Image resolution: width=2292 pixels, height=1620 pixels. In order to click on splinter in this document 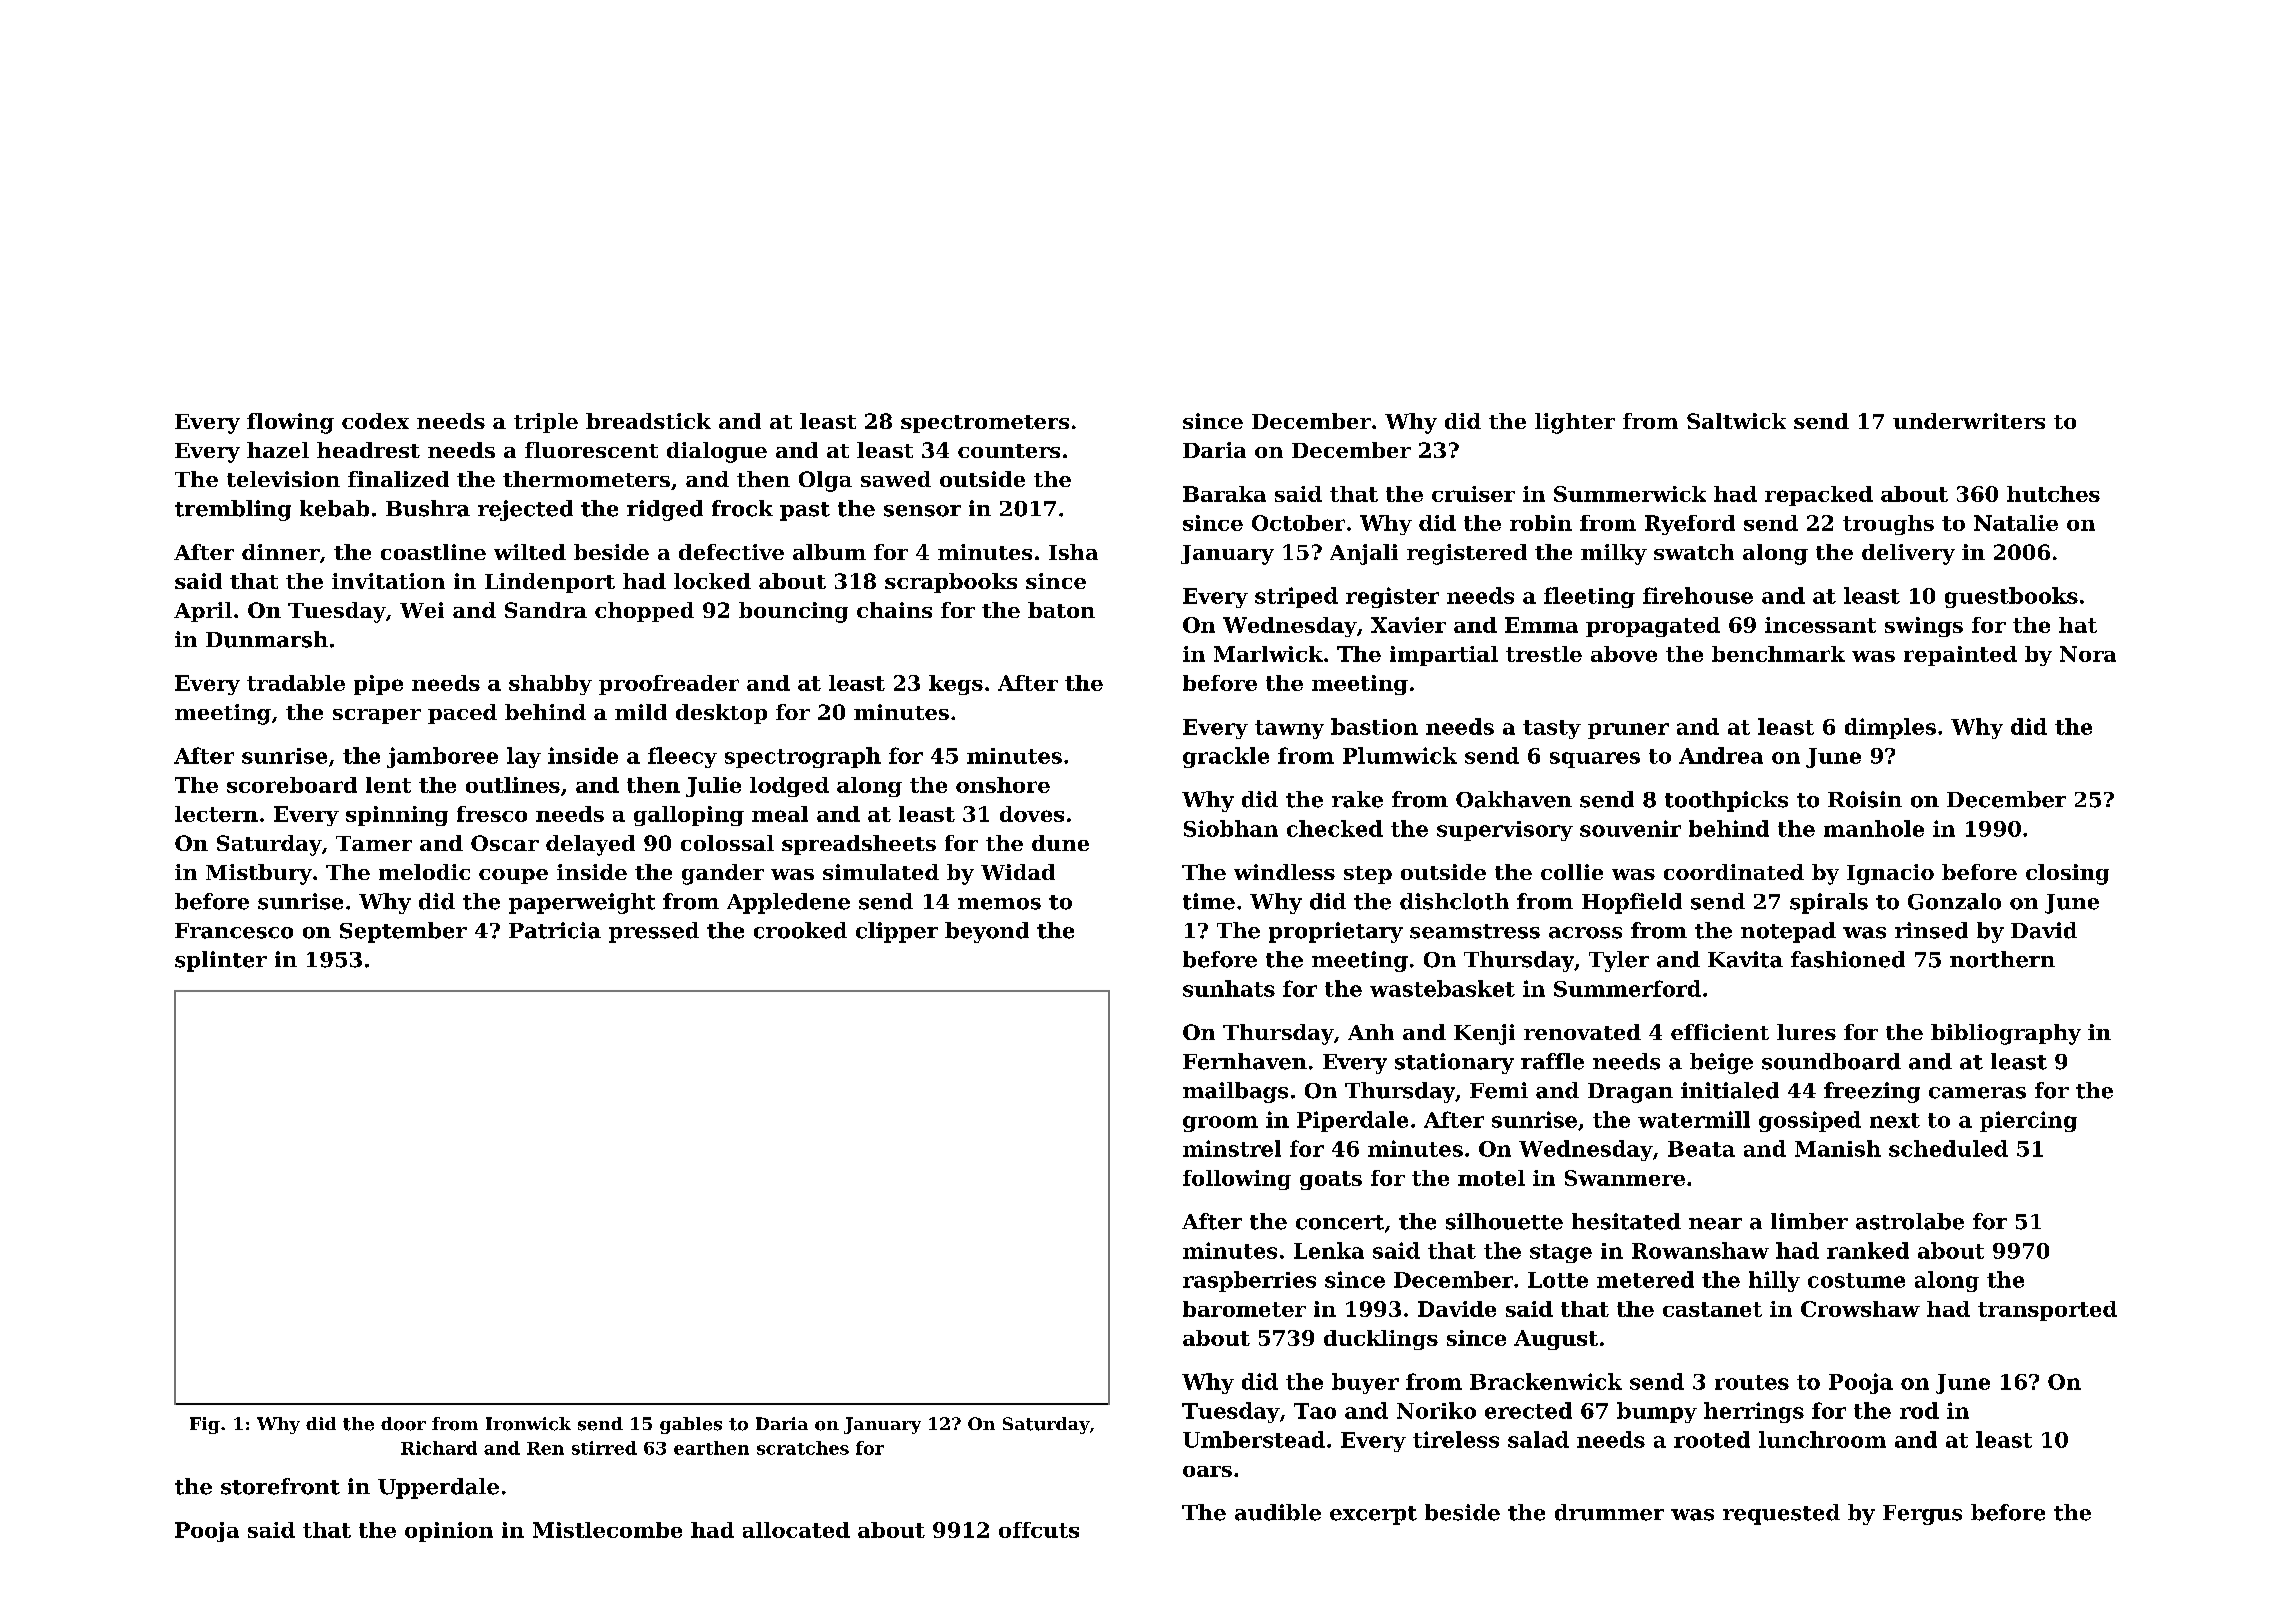, I will do `click(221, 961)`.
